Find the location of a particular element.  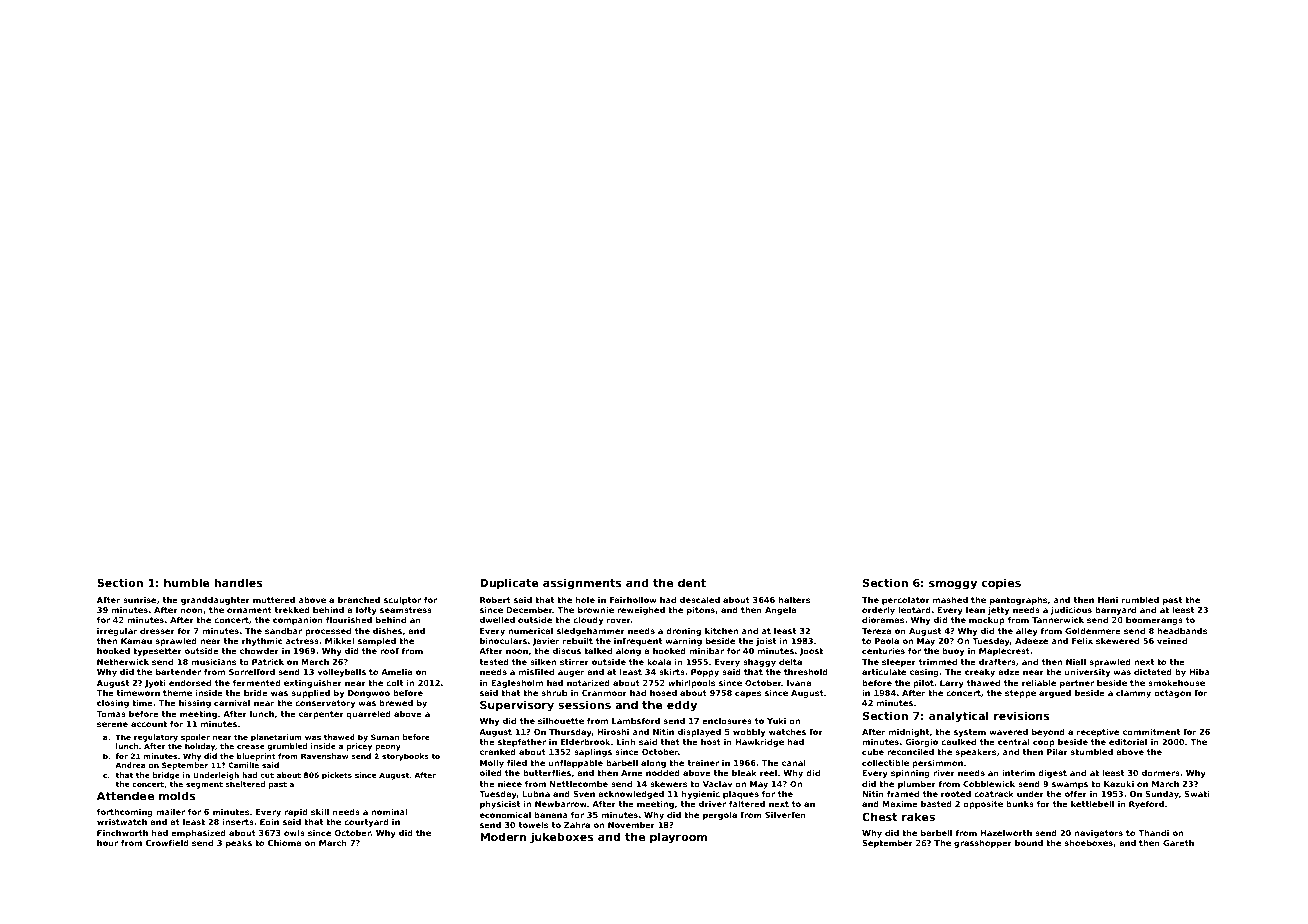

midnight is located at coordinates (909, 733).
